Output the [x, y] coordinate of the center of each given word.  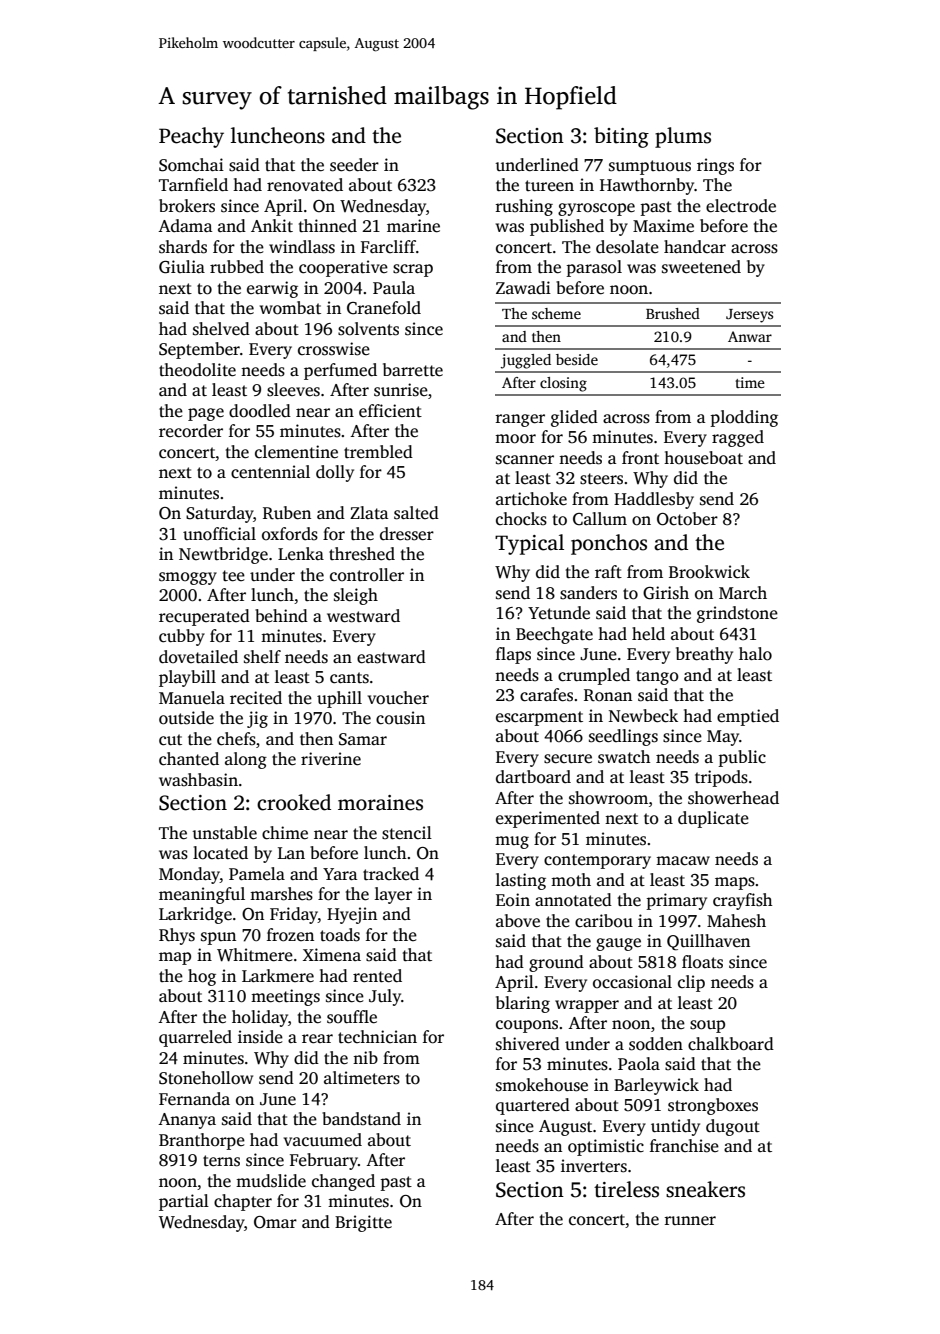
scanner [525, 460]
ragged [738, 438]
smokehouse [542, 1085]
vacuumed [323, 1140]
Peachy [191, 137]
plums [683, 137]
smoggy [188, 578]
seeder [354, 165]
